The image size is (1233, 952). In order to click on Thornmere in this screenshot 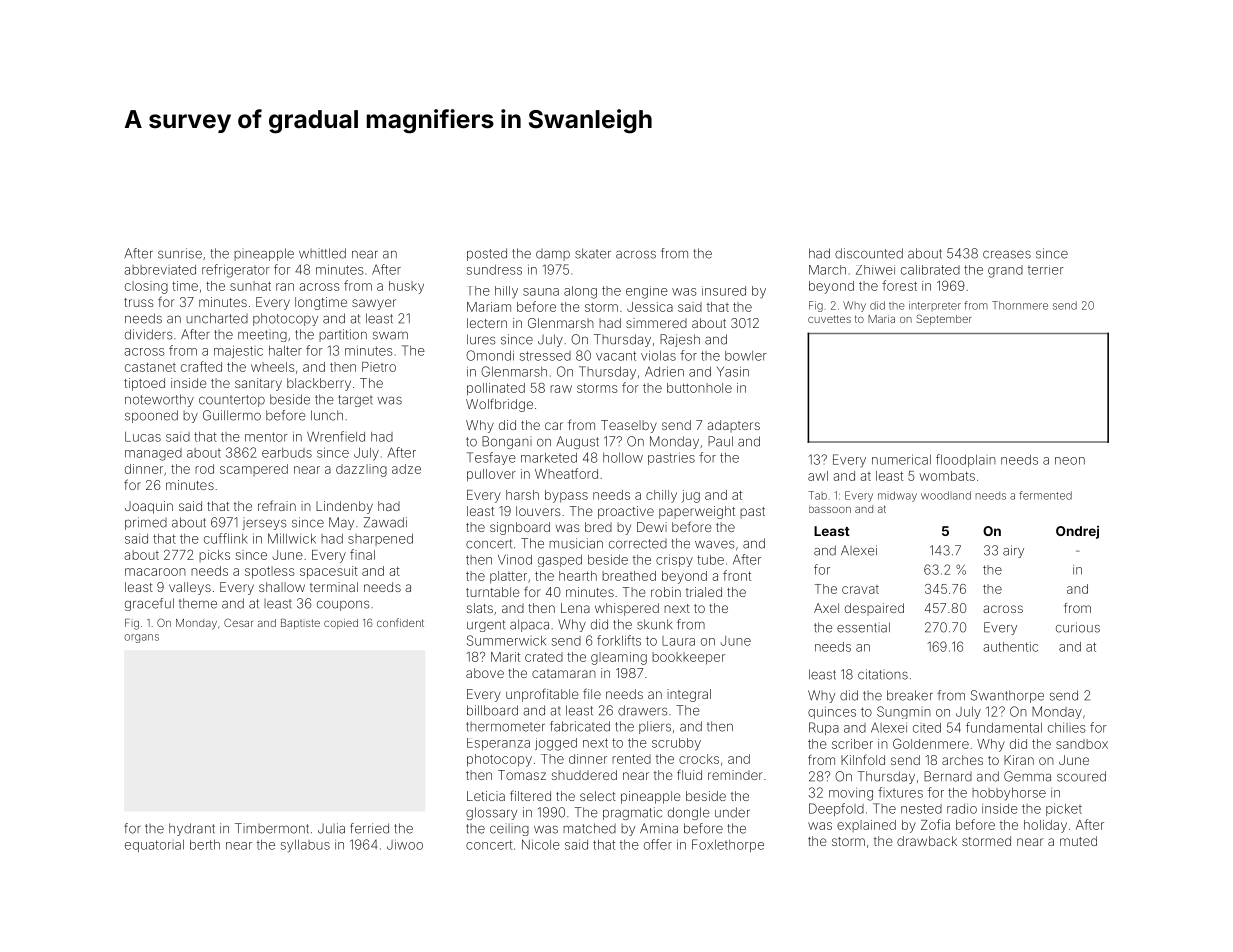, I will do `click(1020, 305)`.
